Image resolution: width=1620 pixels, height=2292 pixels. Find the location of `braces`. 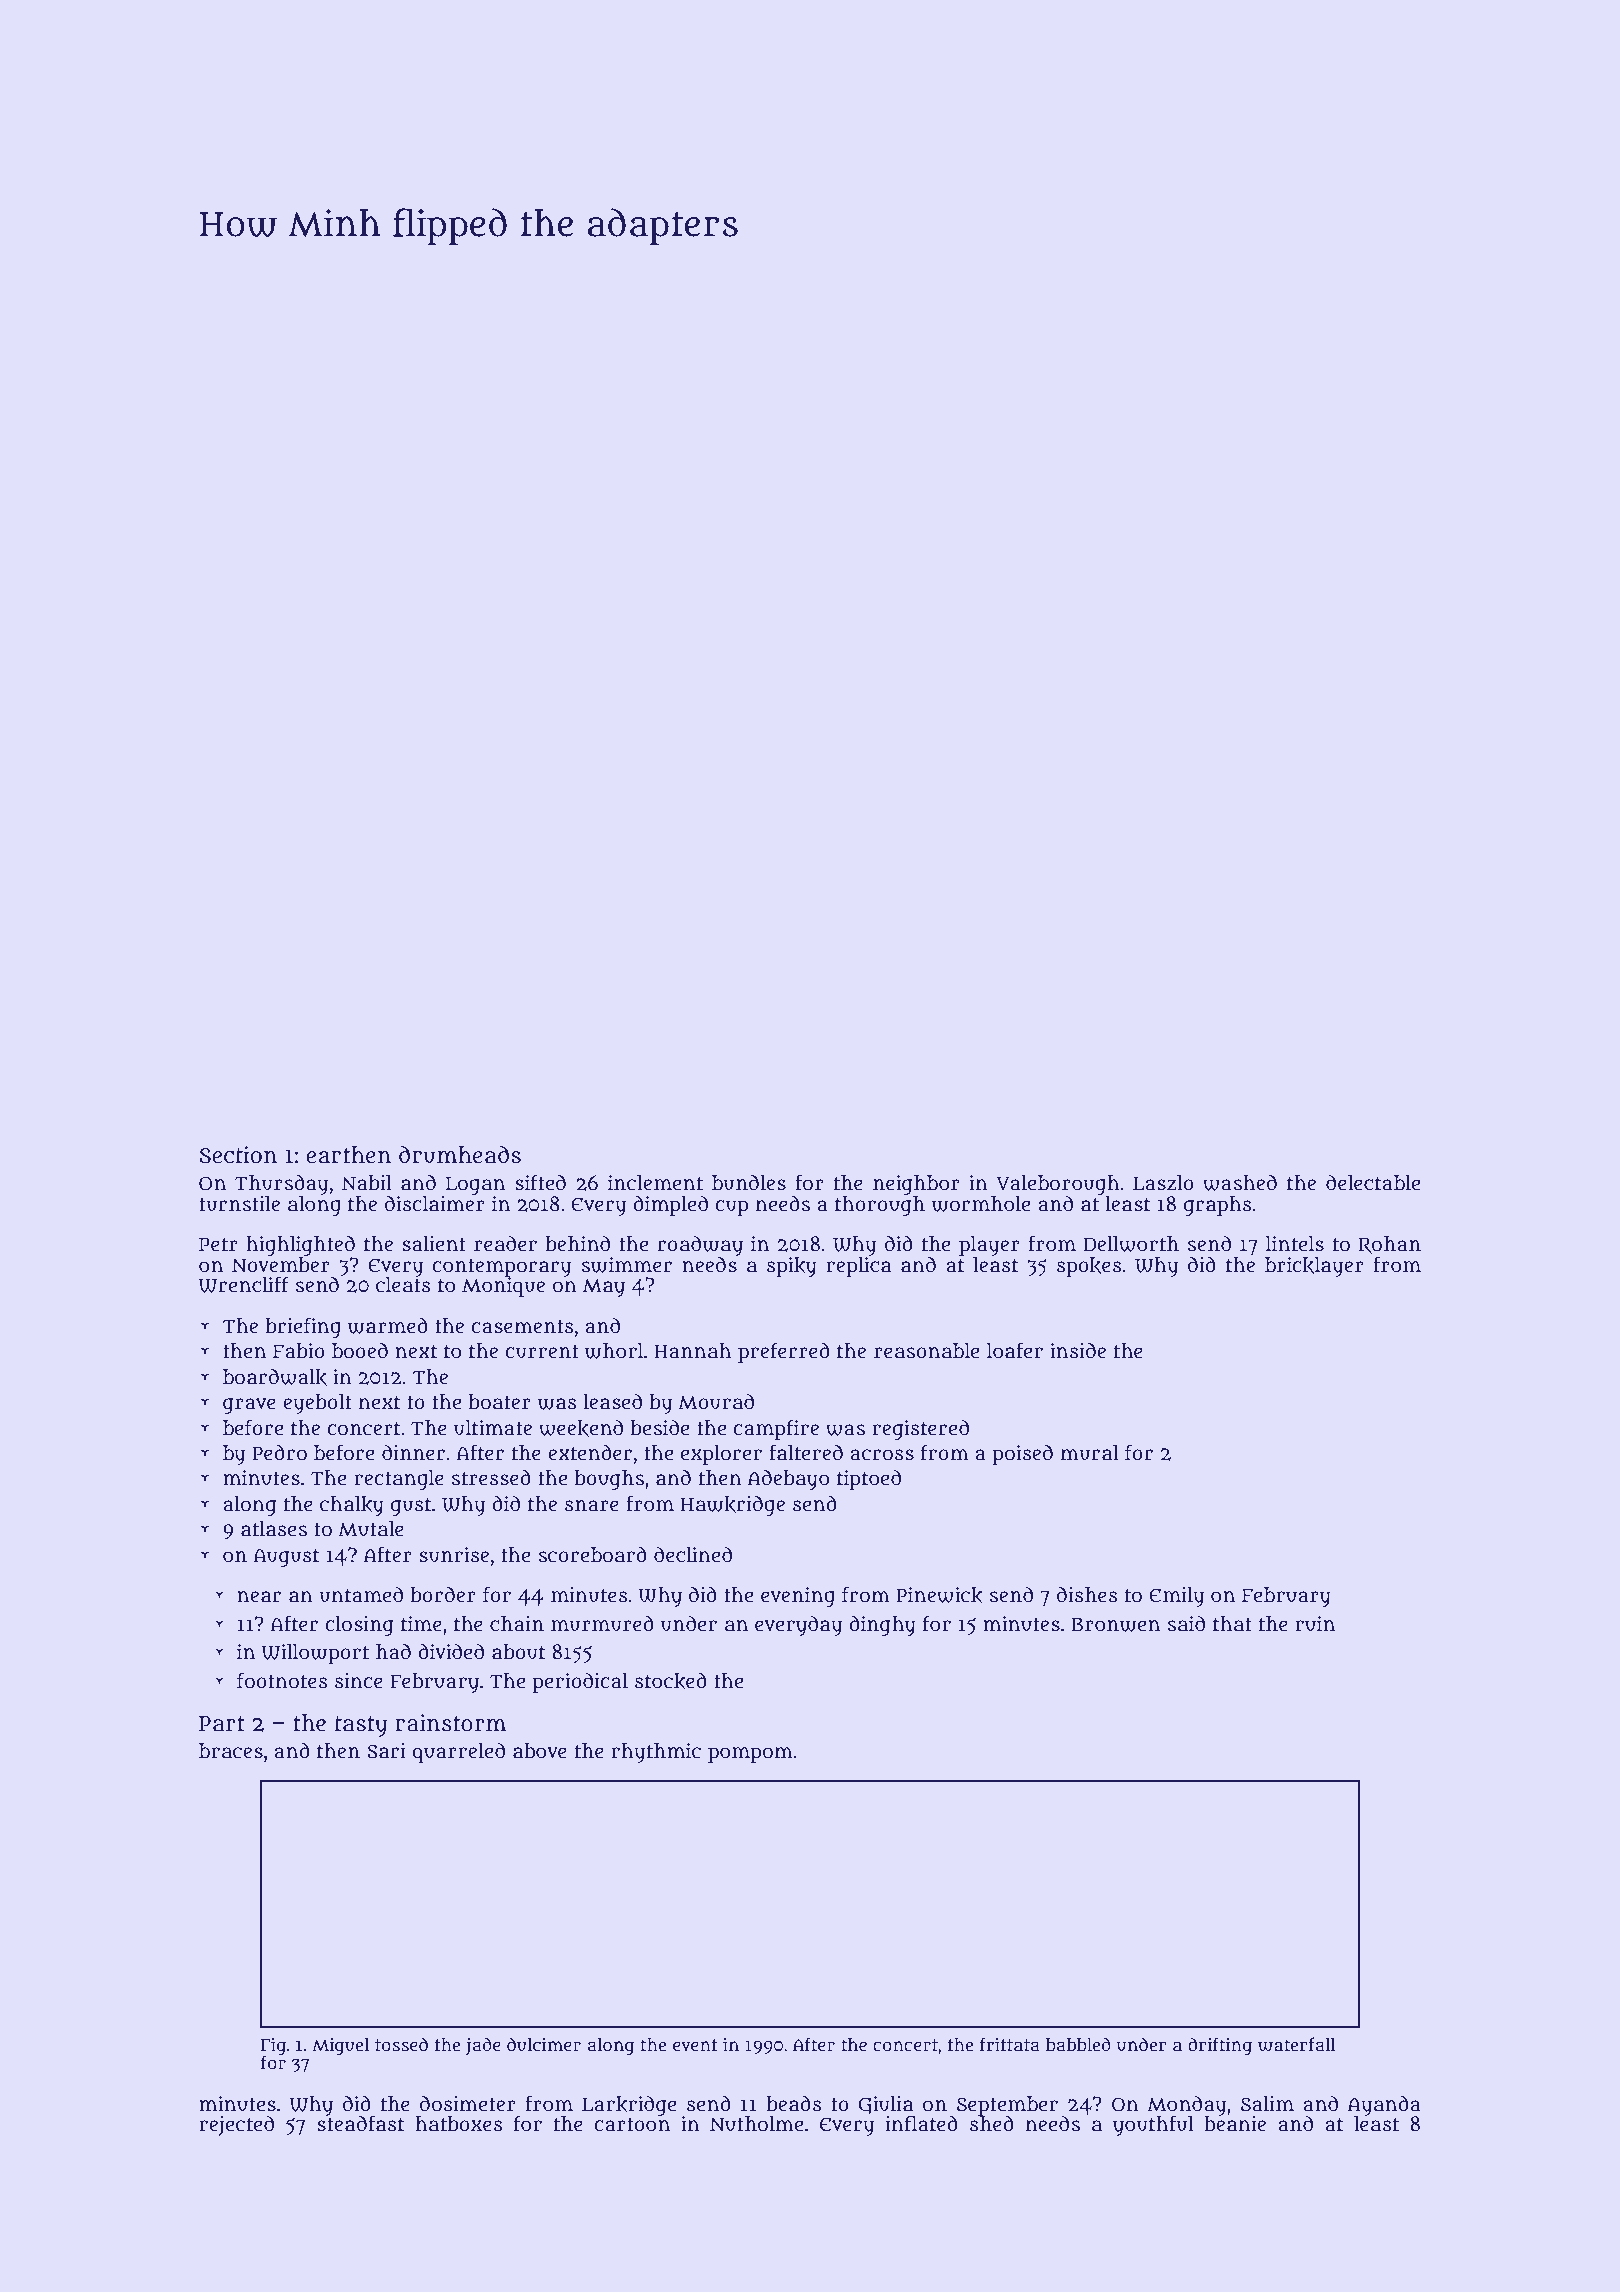

braces is located at coordinates (231, 1751).
